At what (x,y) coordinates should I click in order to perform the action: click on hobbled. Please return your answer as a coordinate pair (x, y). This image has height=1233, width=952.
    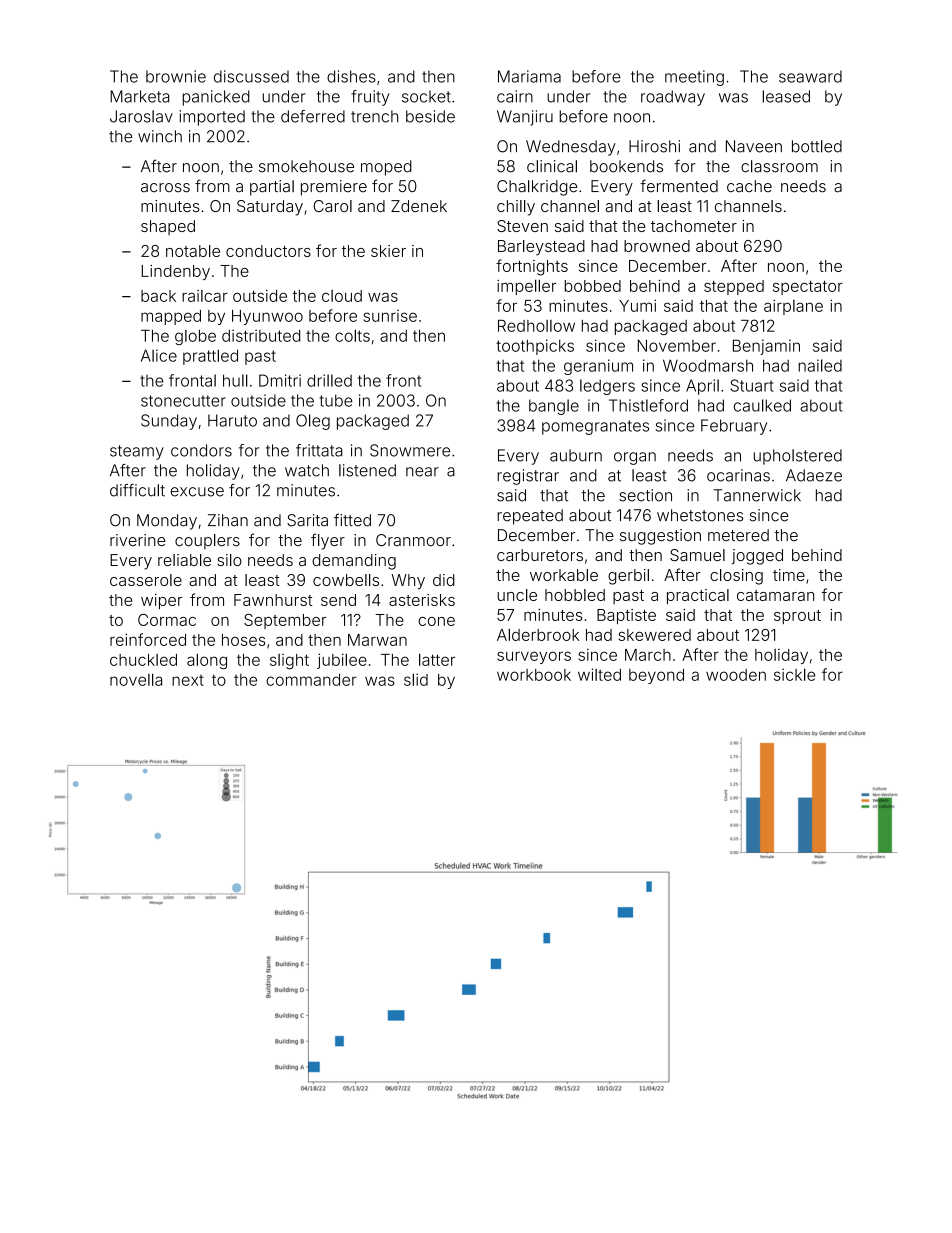
    Looking at the image, I should click on (575, 595).
